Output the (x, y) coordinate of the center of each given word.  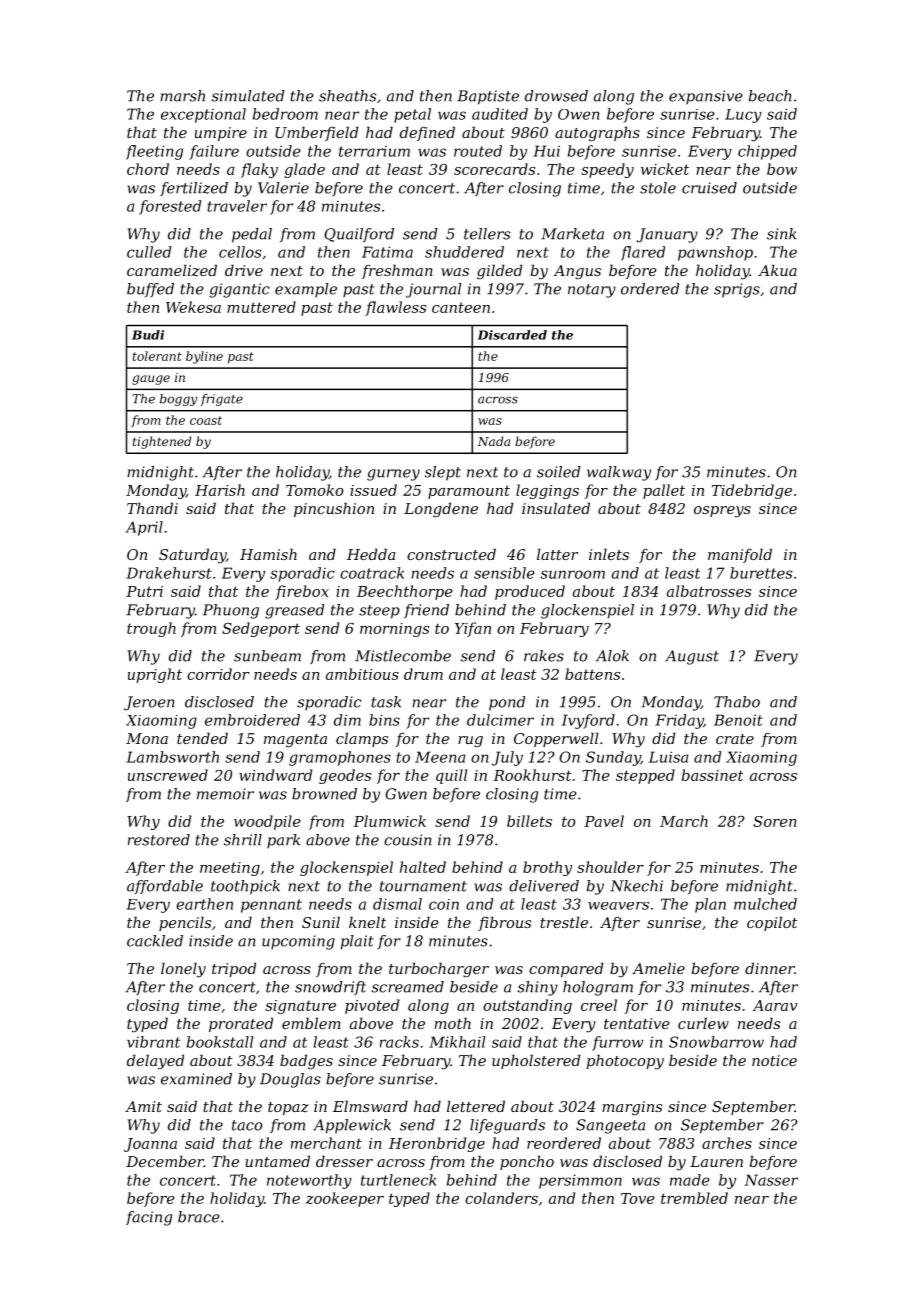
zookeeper (345, 1199)
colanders (501, 1198)
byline (204, 357)
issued (373, 490)
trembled (694, 1198)
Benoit (738, 720)
